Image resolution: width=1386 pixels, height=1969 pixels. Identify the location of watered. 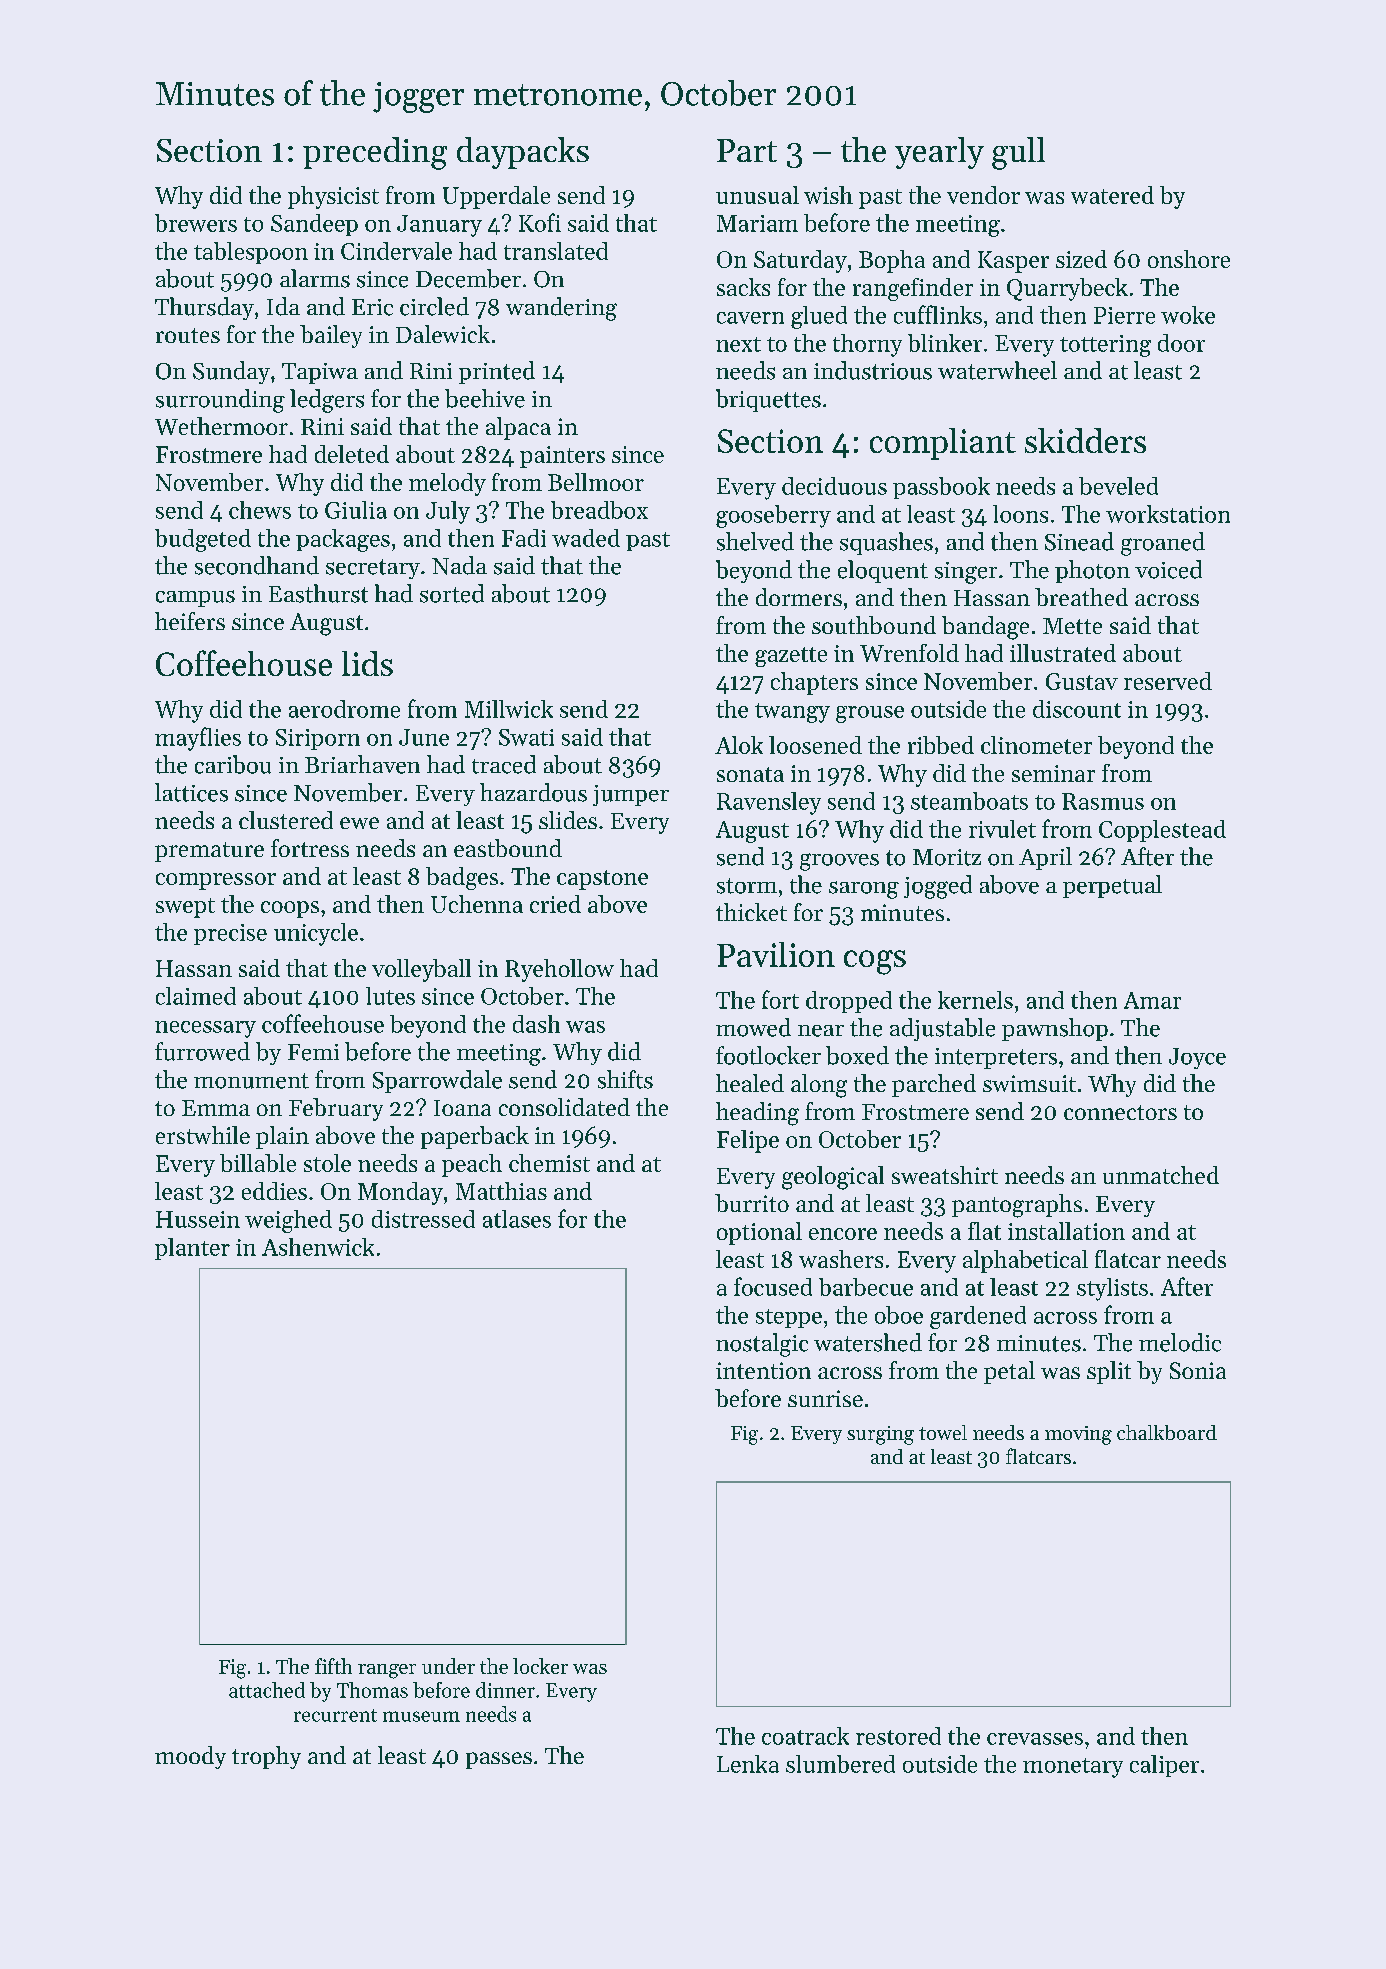
(1112, 195).
